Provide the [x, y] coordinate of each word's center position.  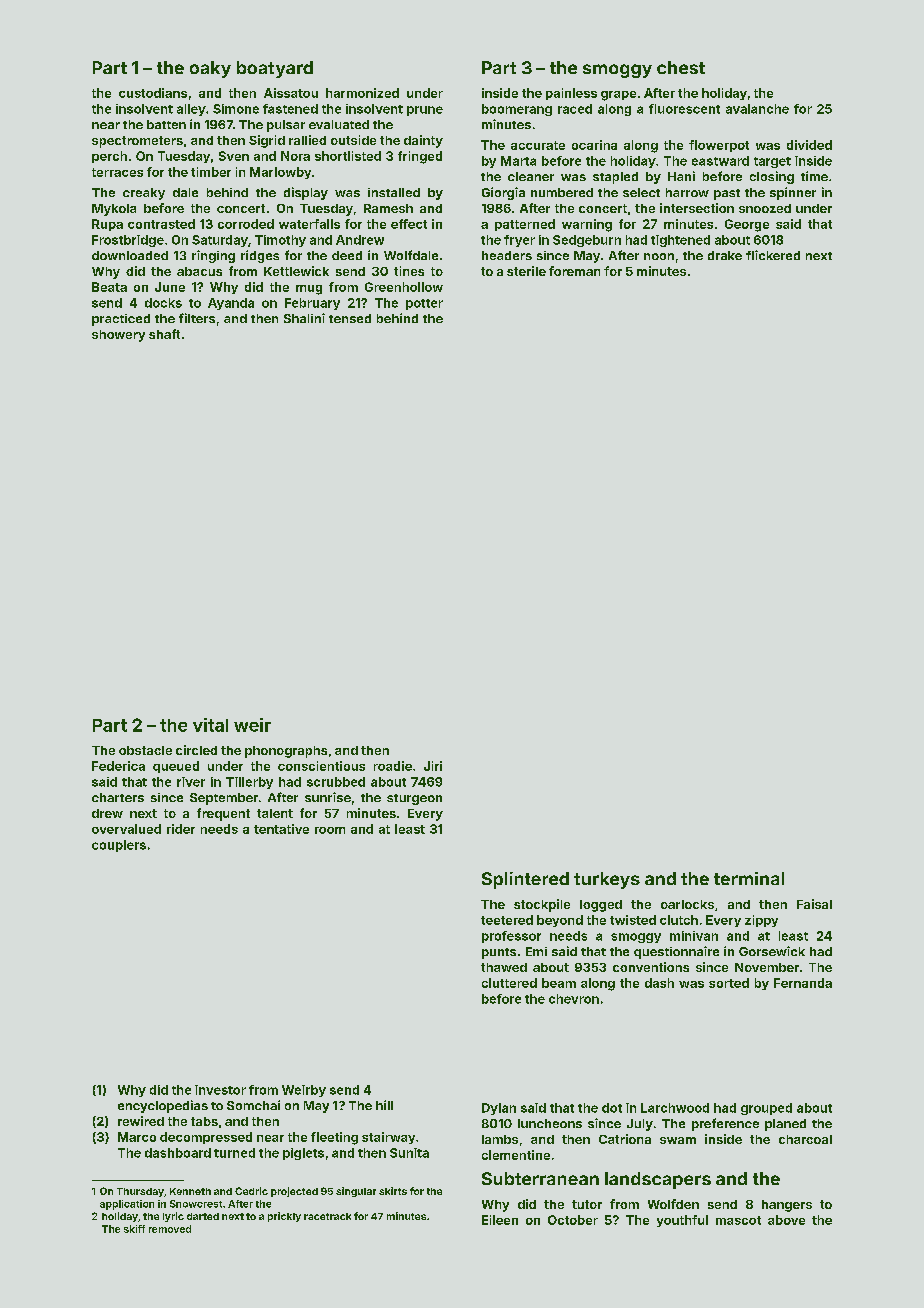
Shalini [304, 318]
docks [163, 303]
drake [725, 255]
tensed [350, 318]
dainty [423, 141]
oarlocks [687, 904]
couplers [119, 846]
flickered [773, 255]
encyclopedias [163, 1106]
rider [181, 829]
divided [809, 145]
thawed [504, 967]
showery [118, 336]
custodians [153, 93]
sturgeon [414, 799]
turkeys [607, 880]
